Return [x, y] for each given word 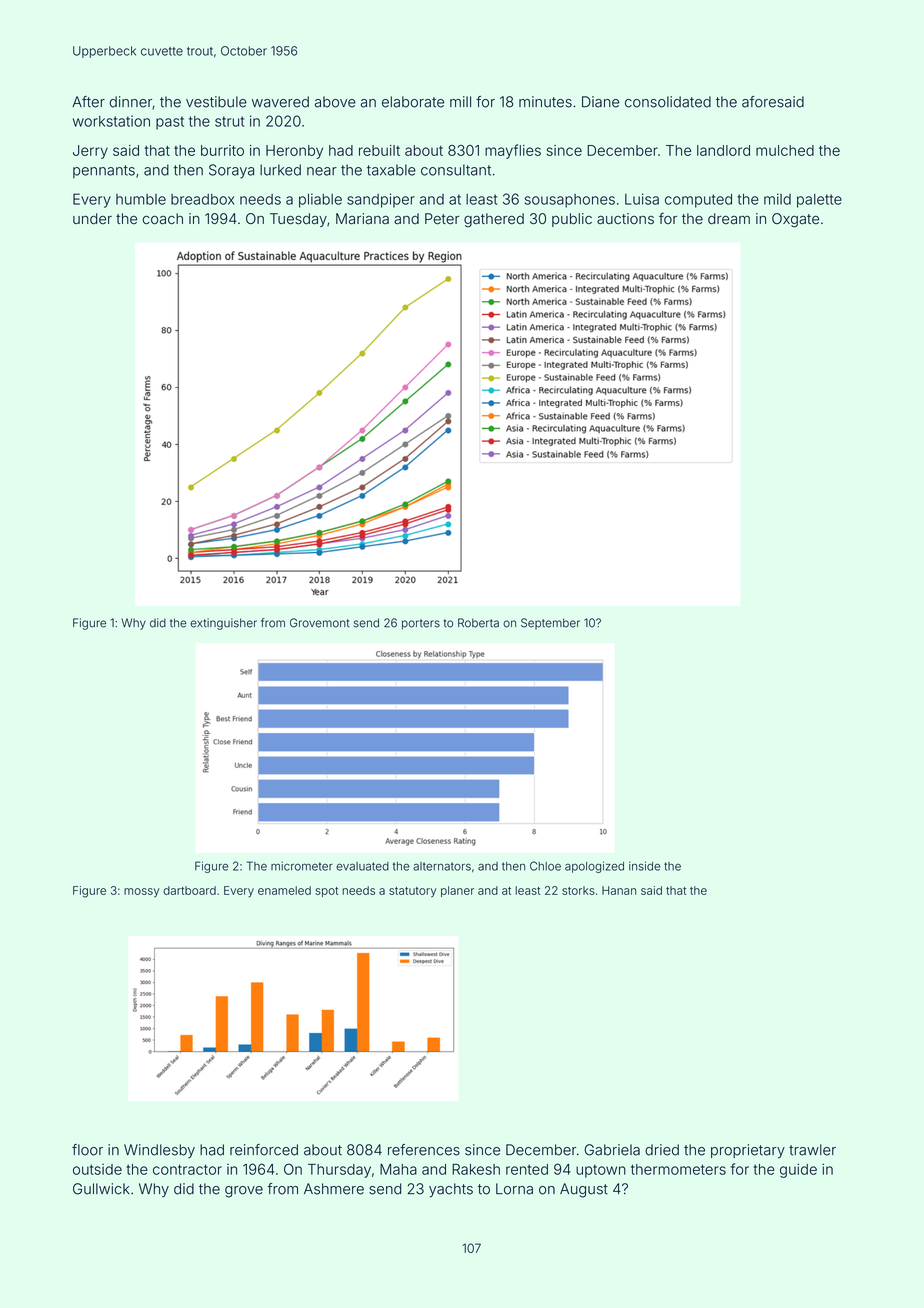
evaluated [362, 866]
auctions [625, 219]
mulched [785, 150]
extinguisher [223, 624]
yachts [451, 1190]
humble [141, 199]
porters [421, 624]
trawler [812, 1150]
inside [645, 866]
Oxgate [795, 220]
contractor [187, 1169]
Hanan [619, 890]
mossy [141, 893]
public [572, 220]
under [92, 219]
